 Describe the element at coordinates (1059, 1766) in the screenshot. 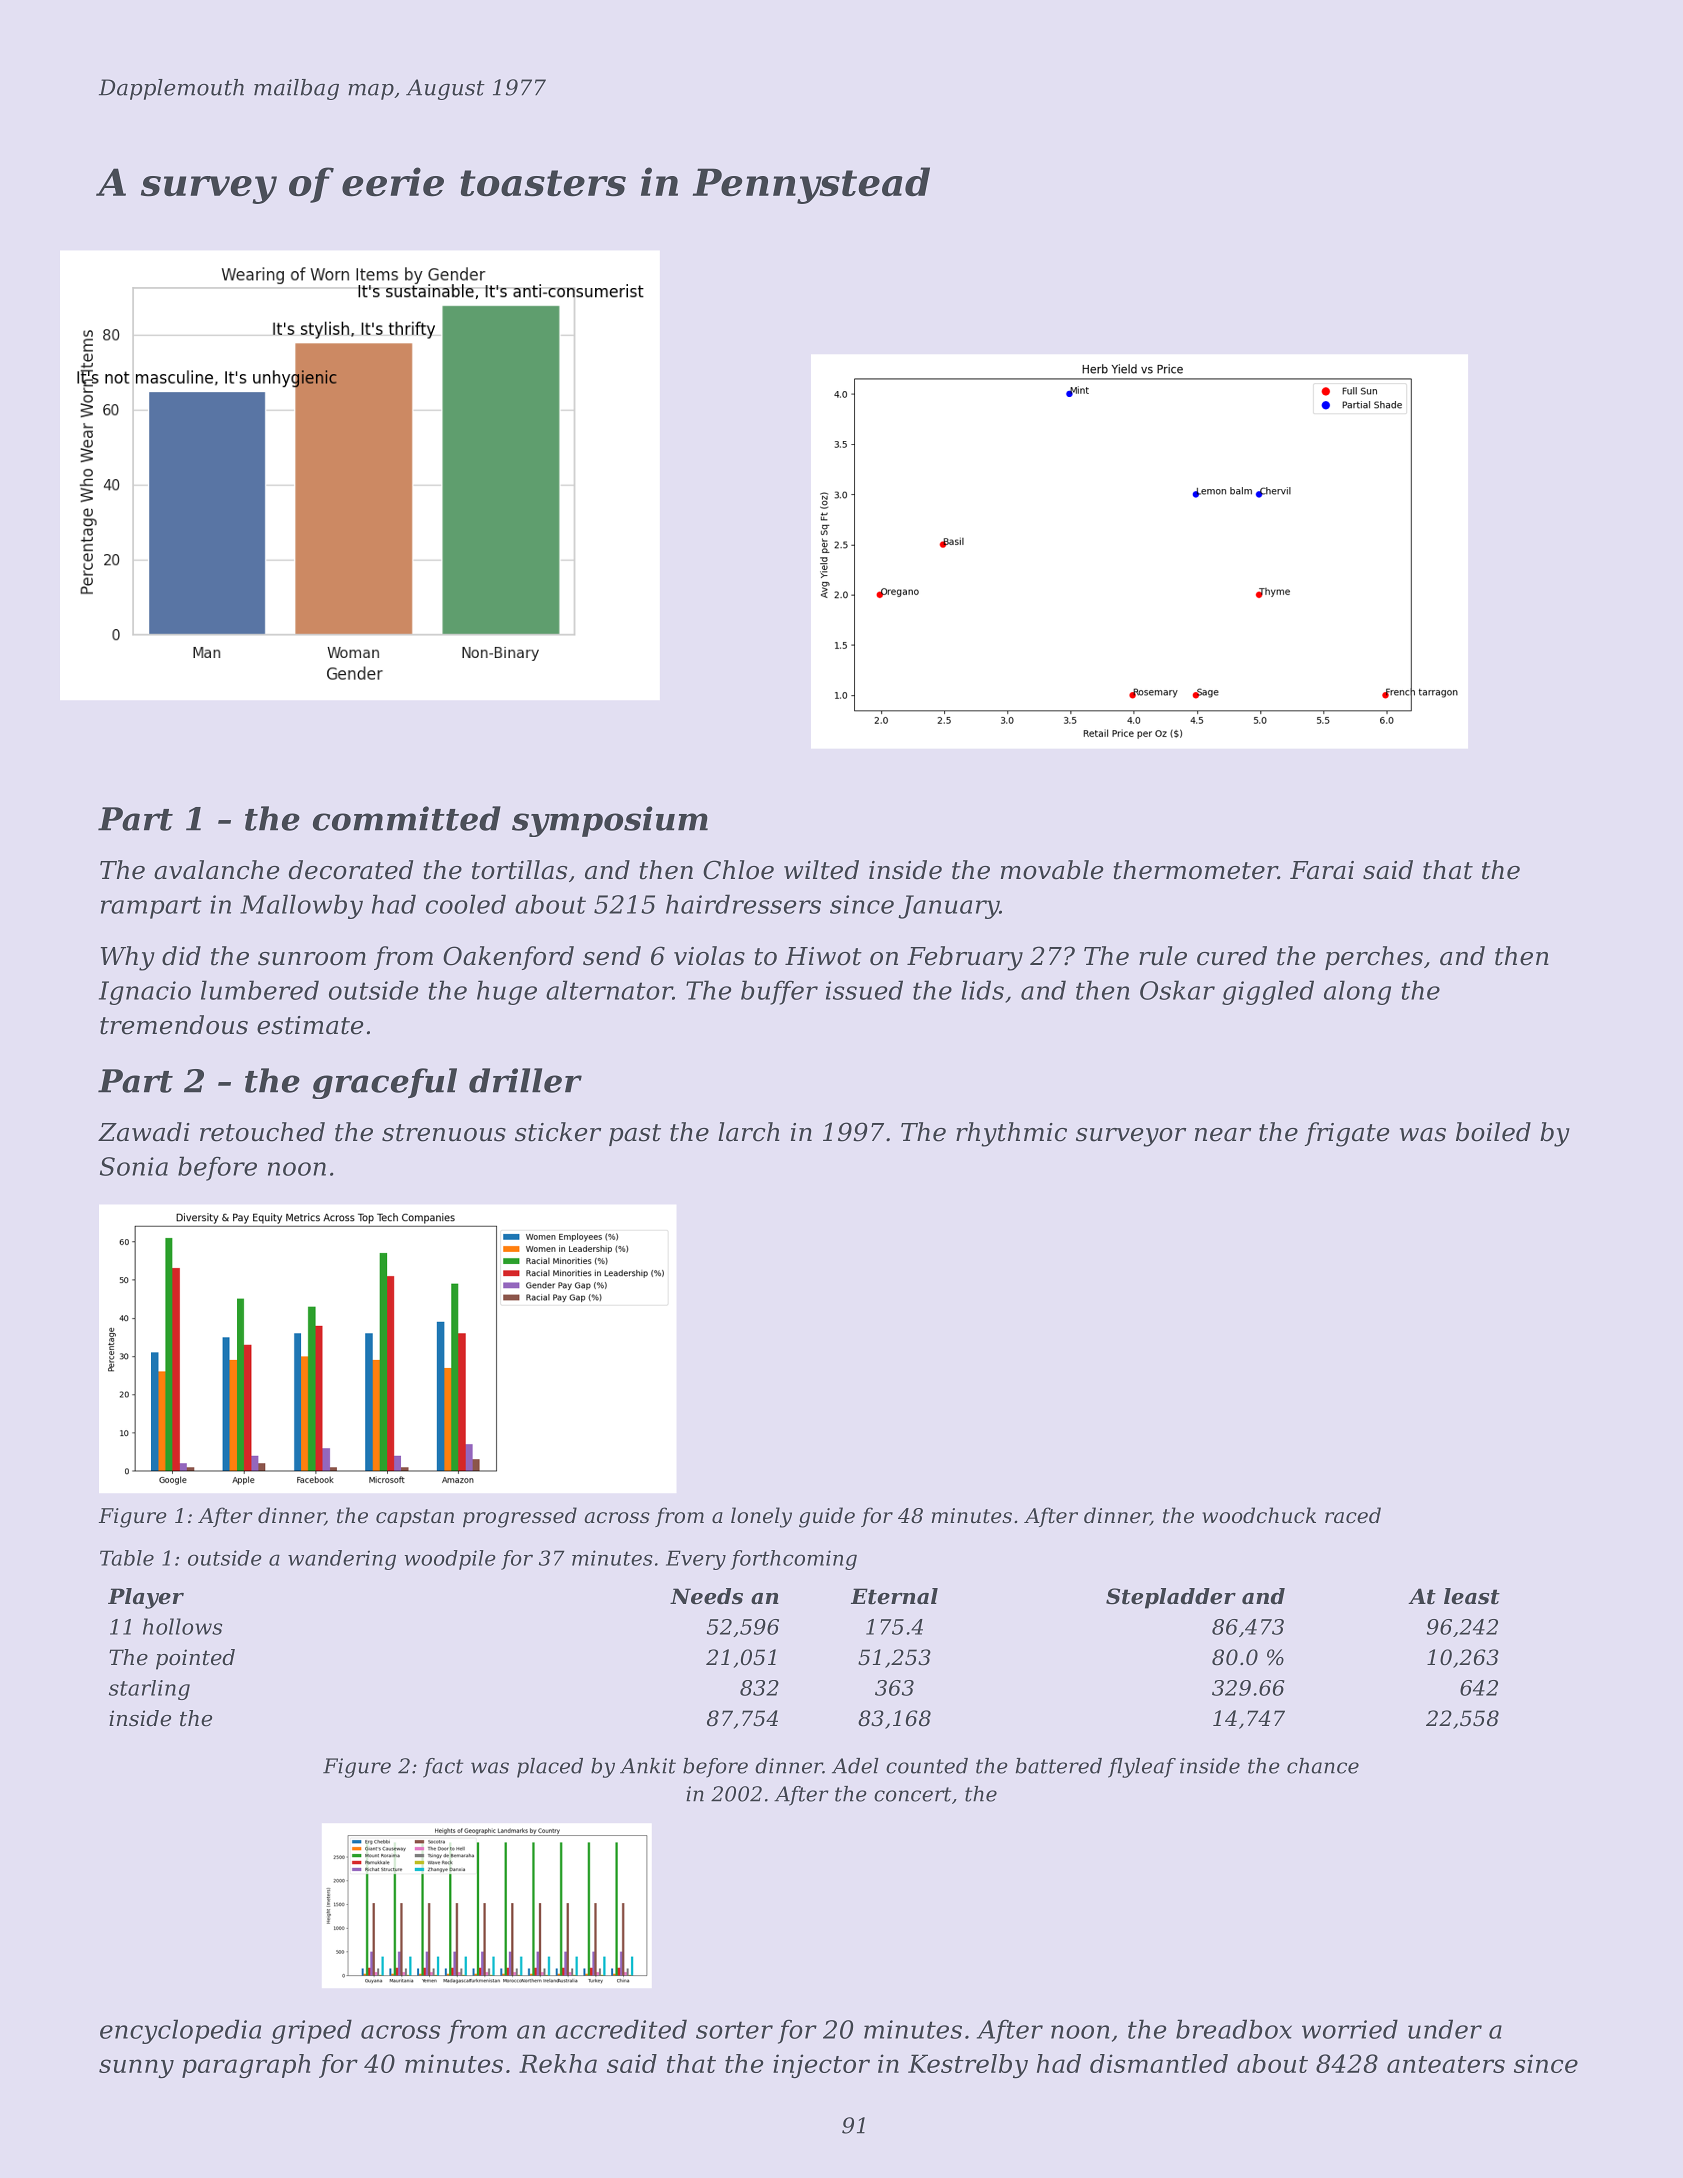

I see `battered` at that location.
